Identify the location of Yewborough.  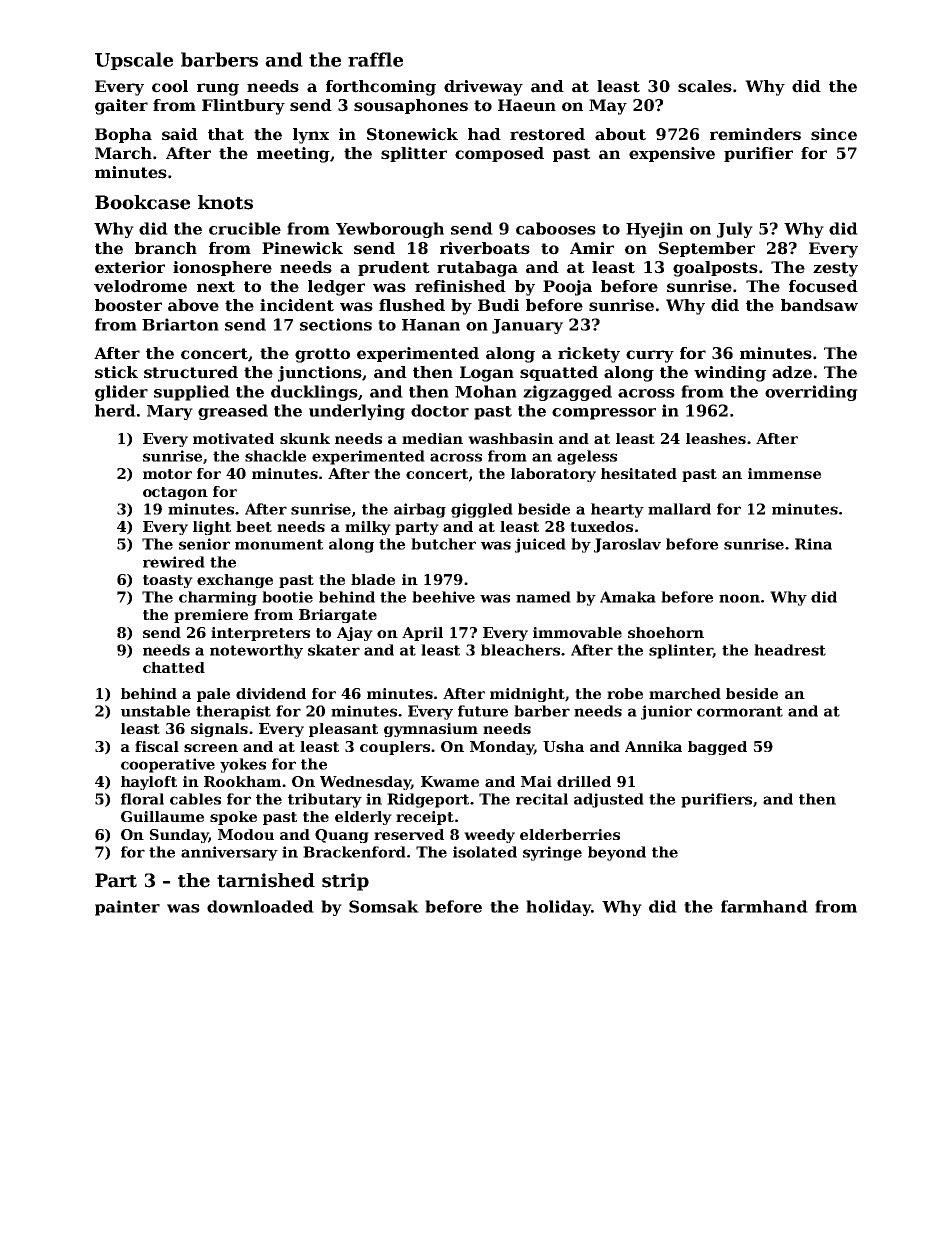
(390, 230).
